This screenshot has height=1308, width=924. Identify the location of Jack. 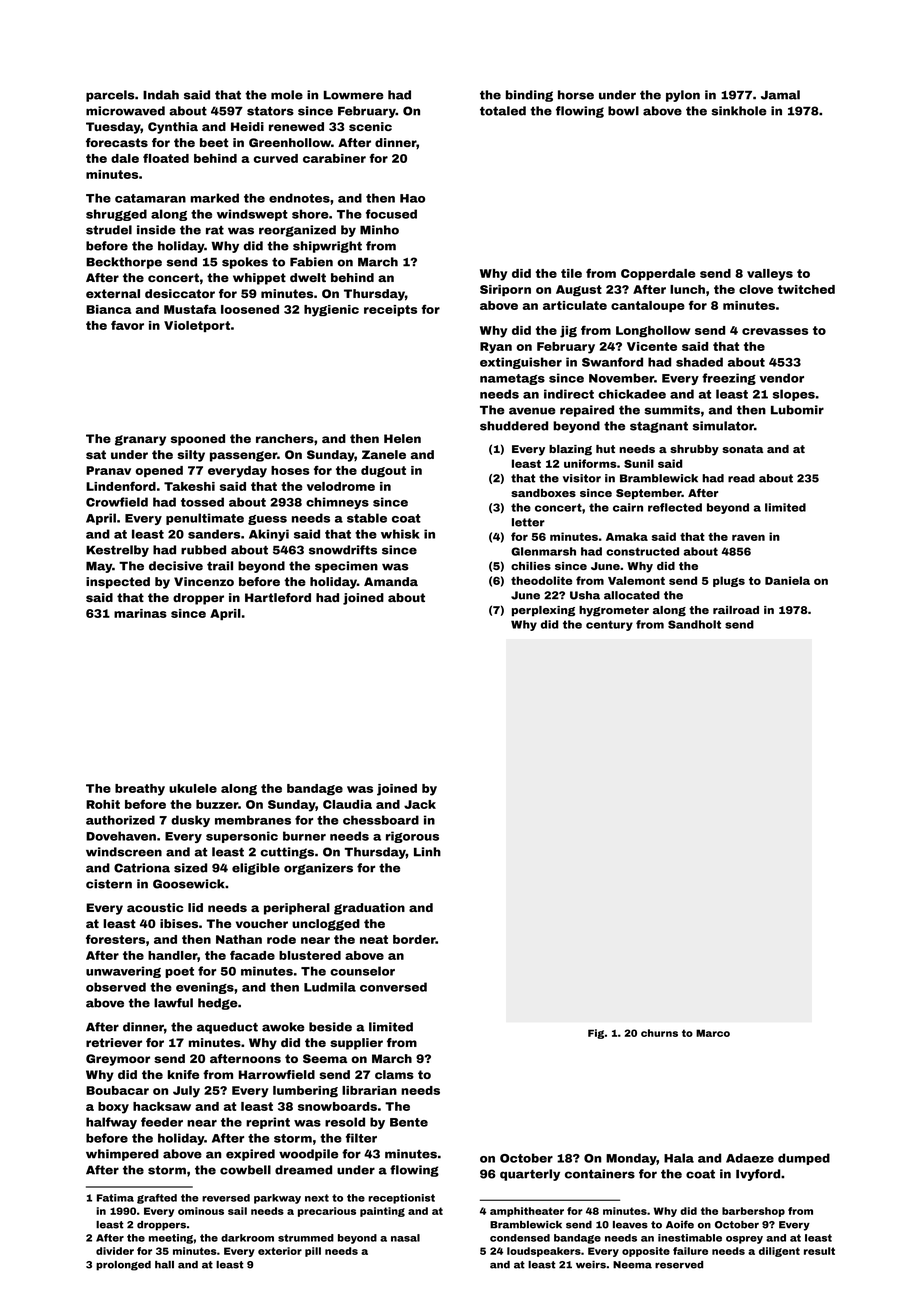
(420, 804).
